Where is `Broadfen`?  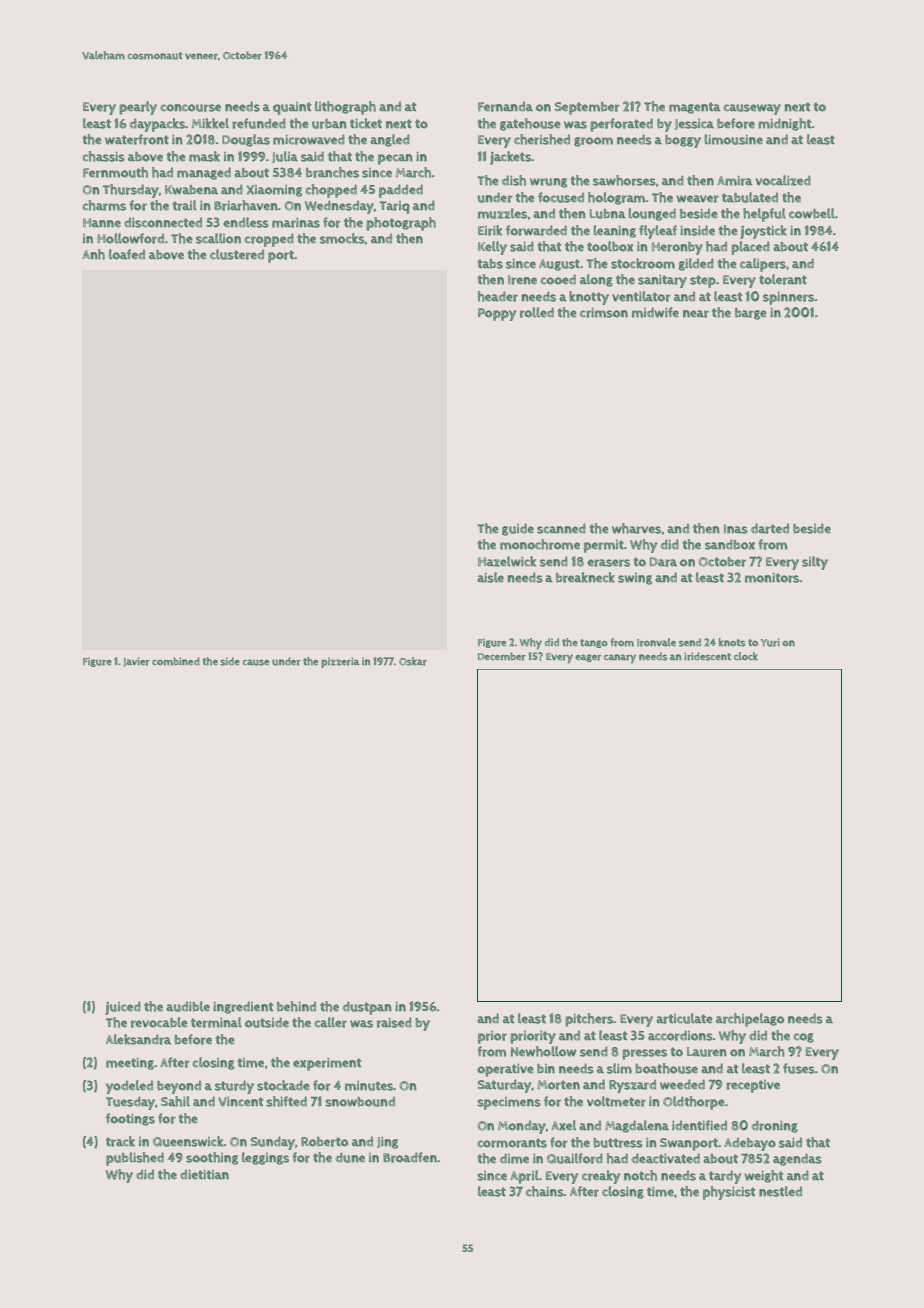
Broadfen is located at coordinates (410, 1157).
